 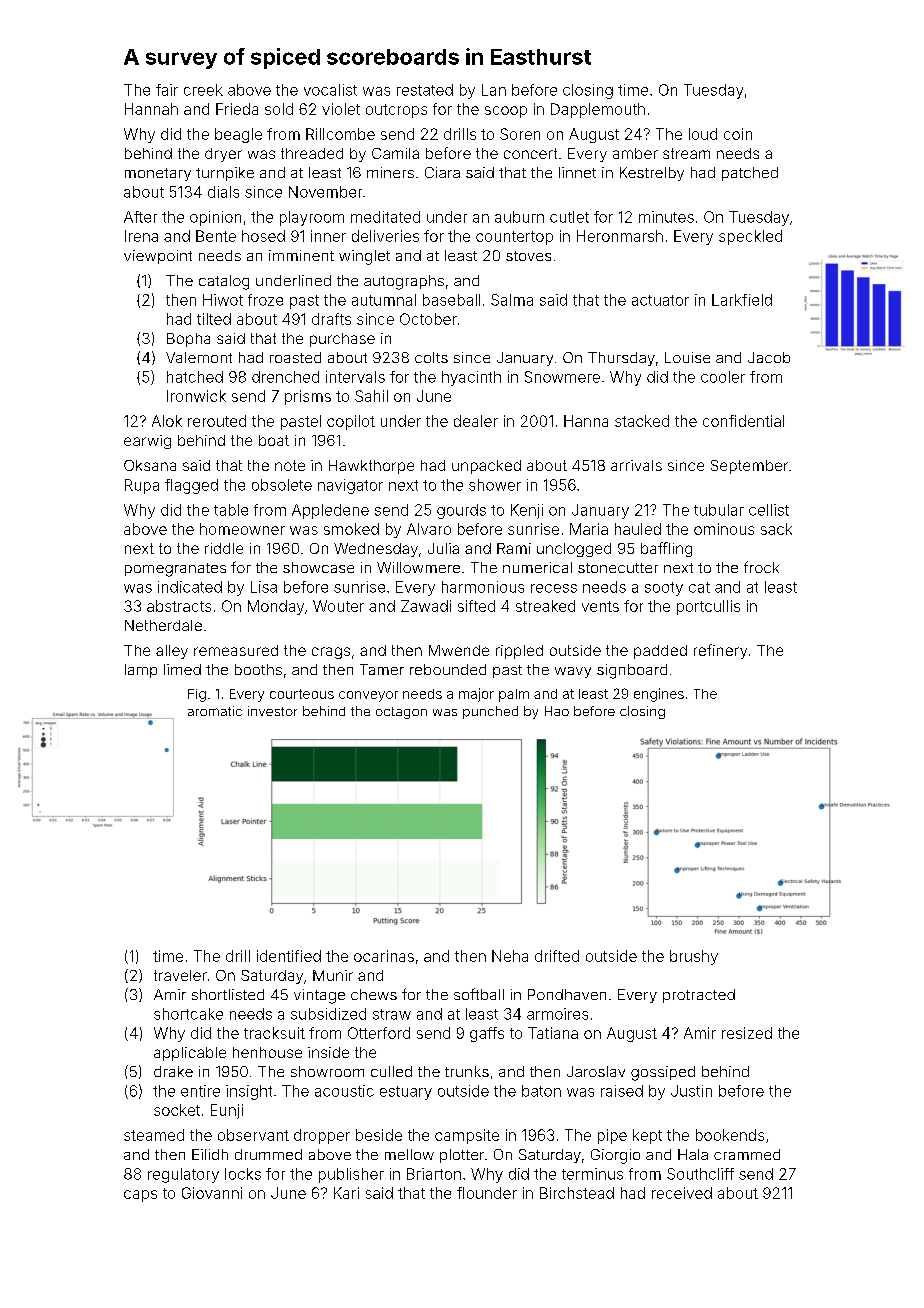 What do you see at coordinates (279, 109) in the image?
I see `sold` at bounding box center [279, 109].
